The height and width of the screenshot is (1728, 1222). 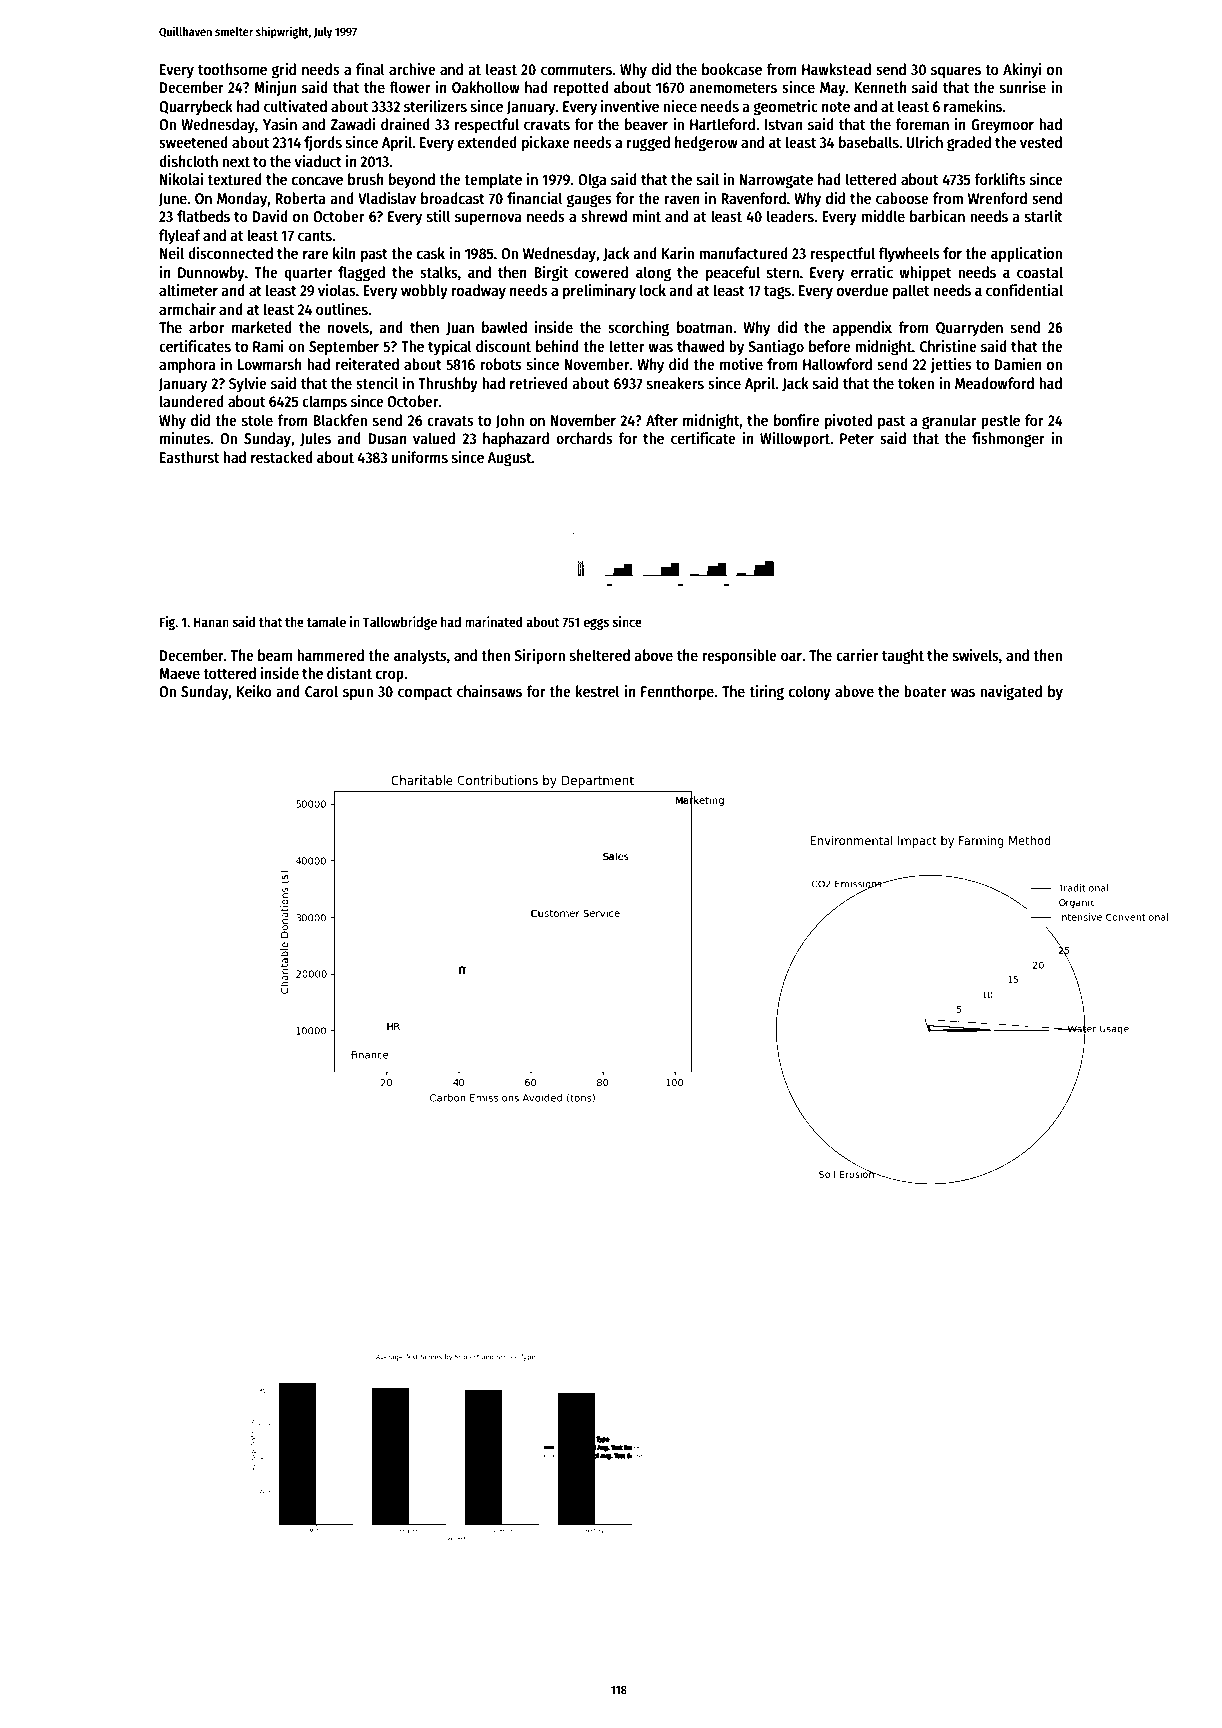 I want to click on Keiko, so click(x=254, y=691).
